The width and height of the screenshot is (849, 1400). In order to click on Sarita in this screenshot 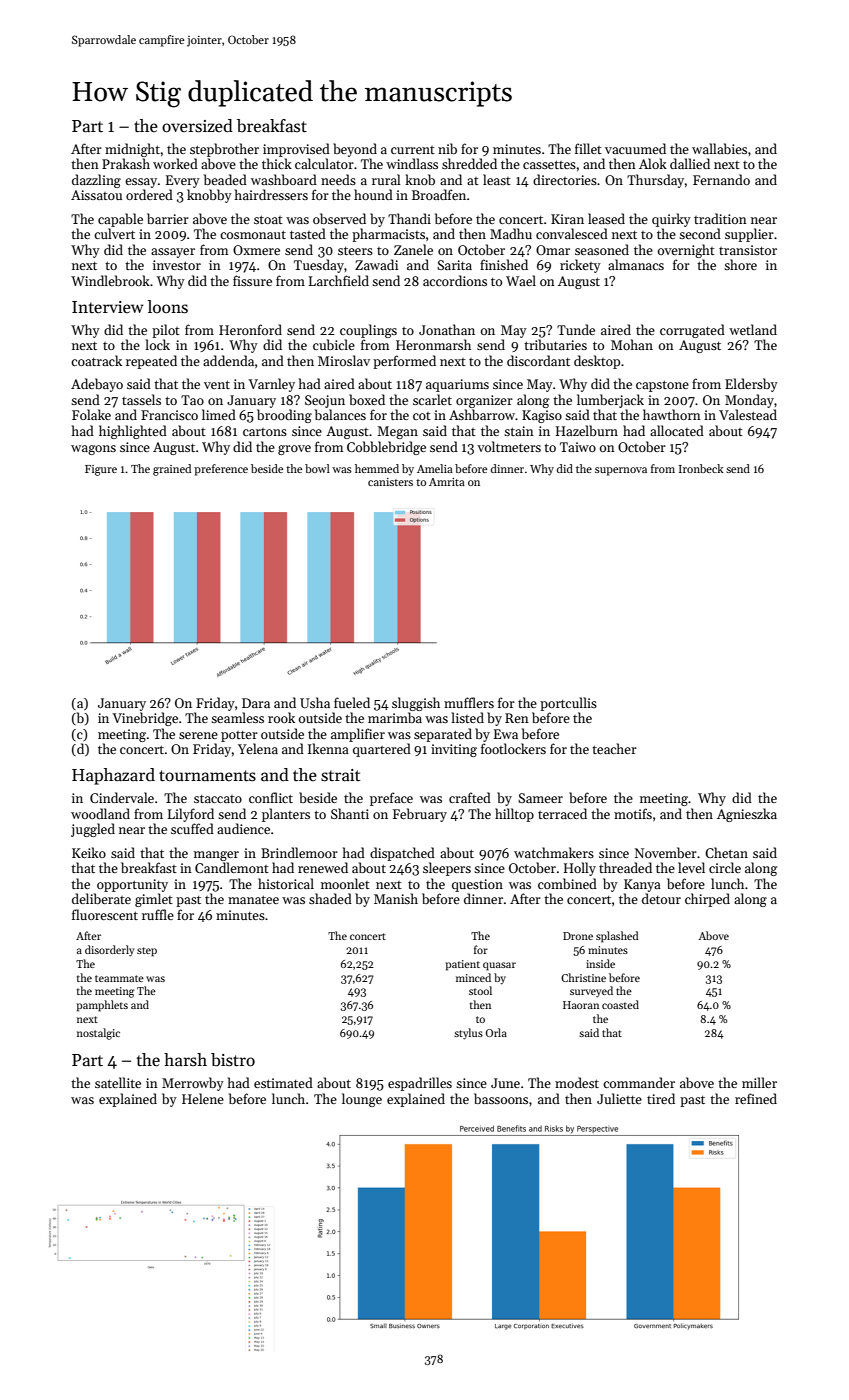, I will do `click(454, 265)`.
